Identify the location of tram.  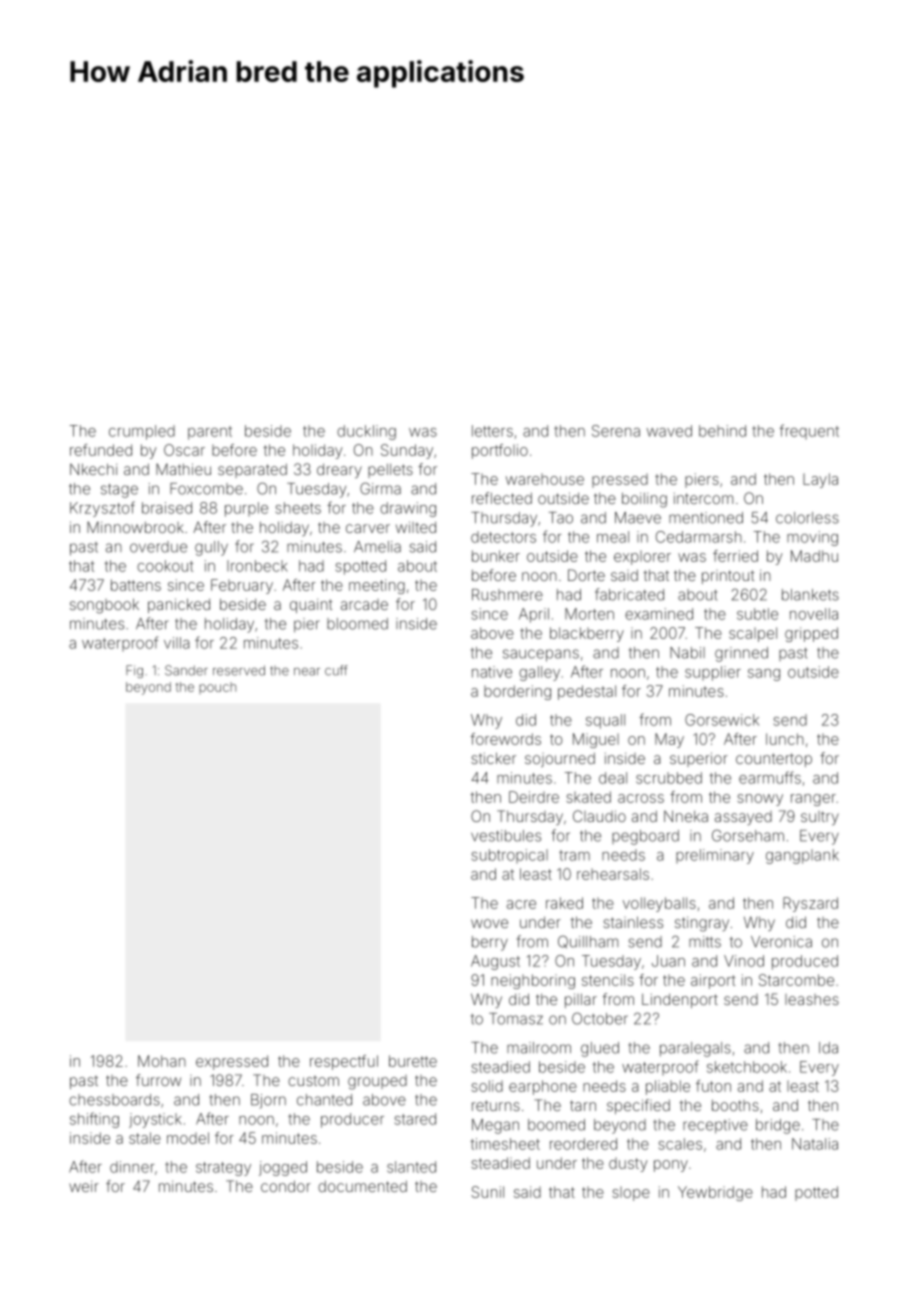
(574, 855).
